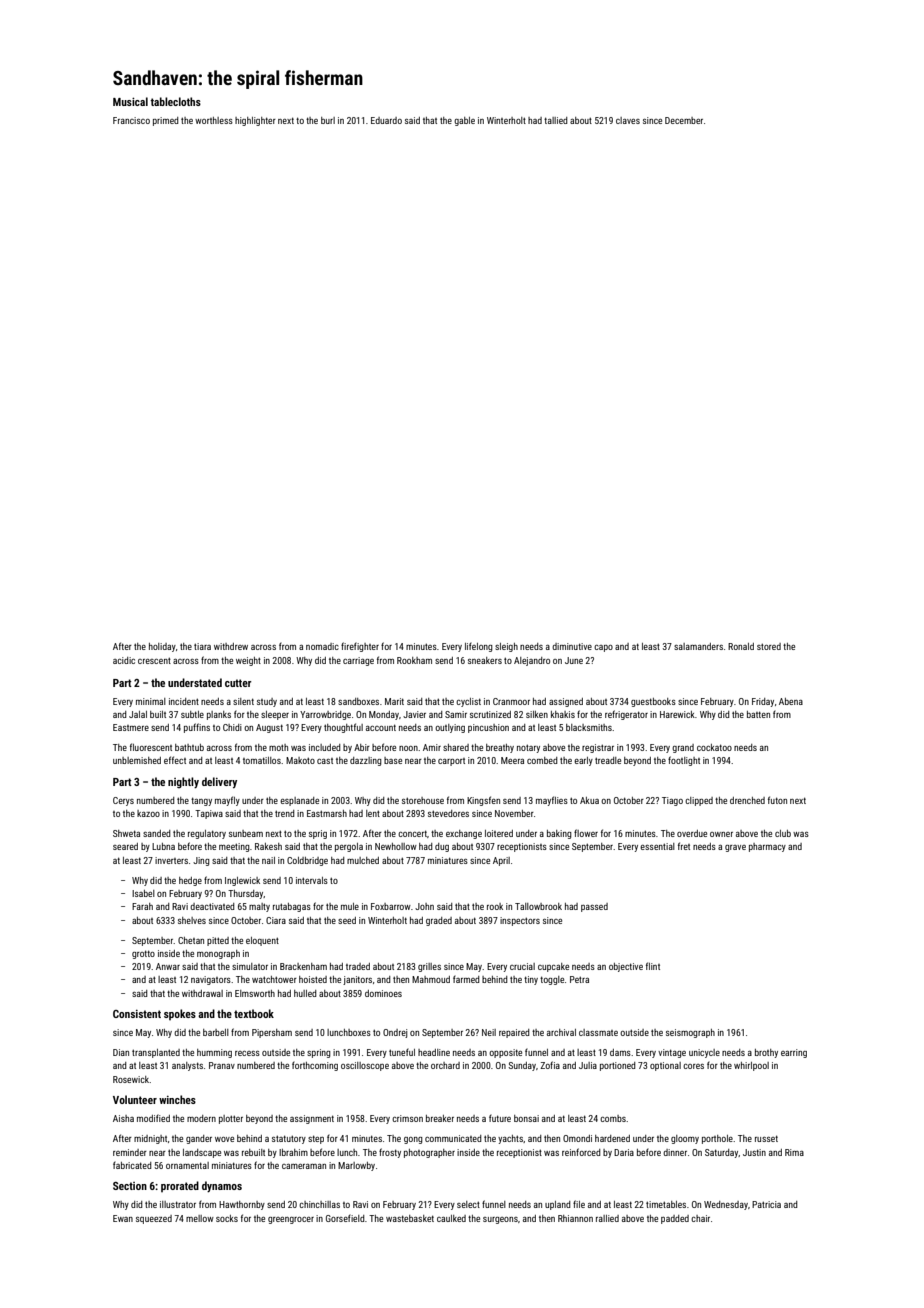 This image has height=1308, width=924. I want to click on stored, so click(769, 646).
